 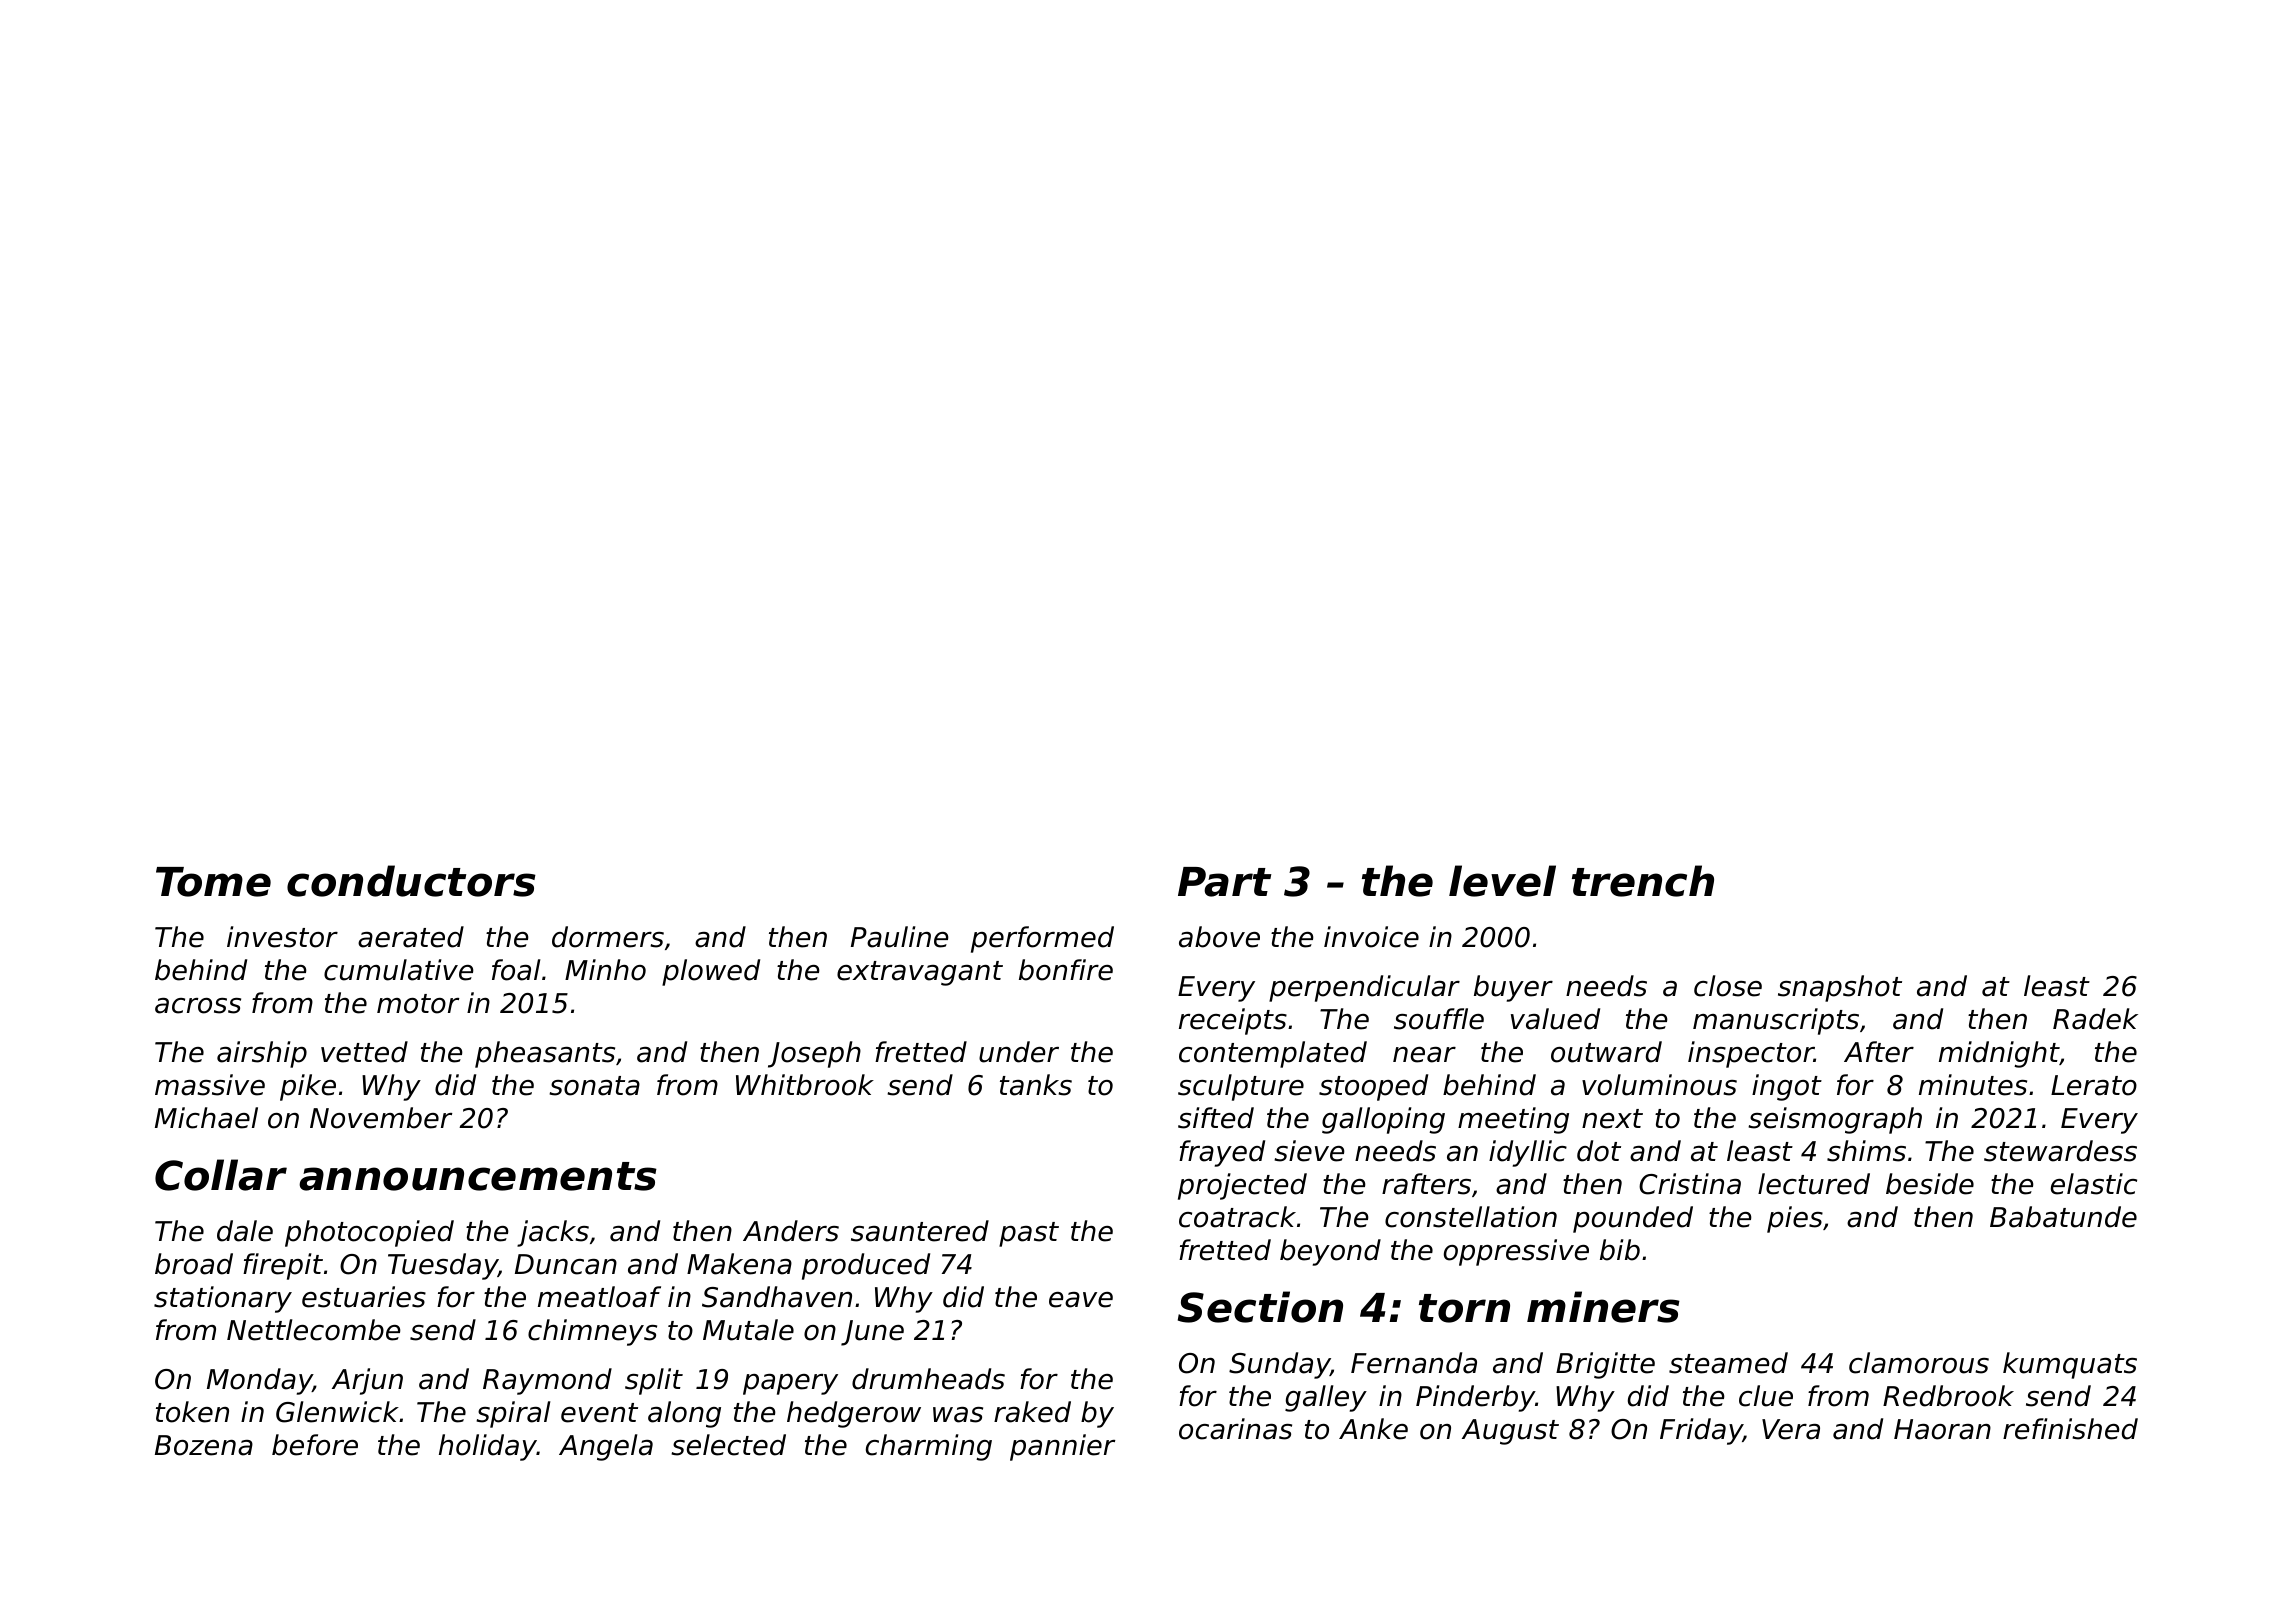 What do you see at coordinates (1502, 881) in the page?
I see `level` at bounding box center [1502, 881].
